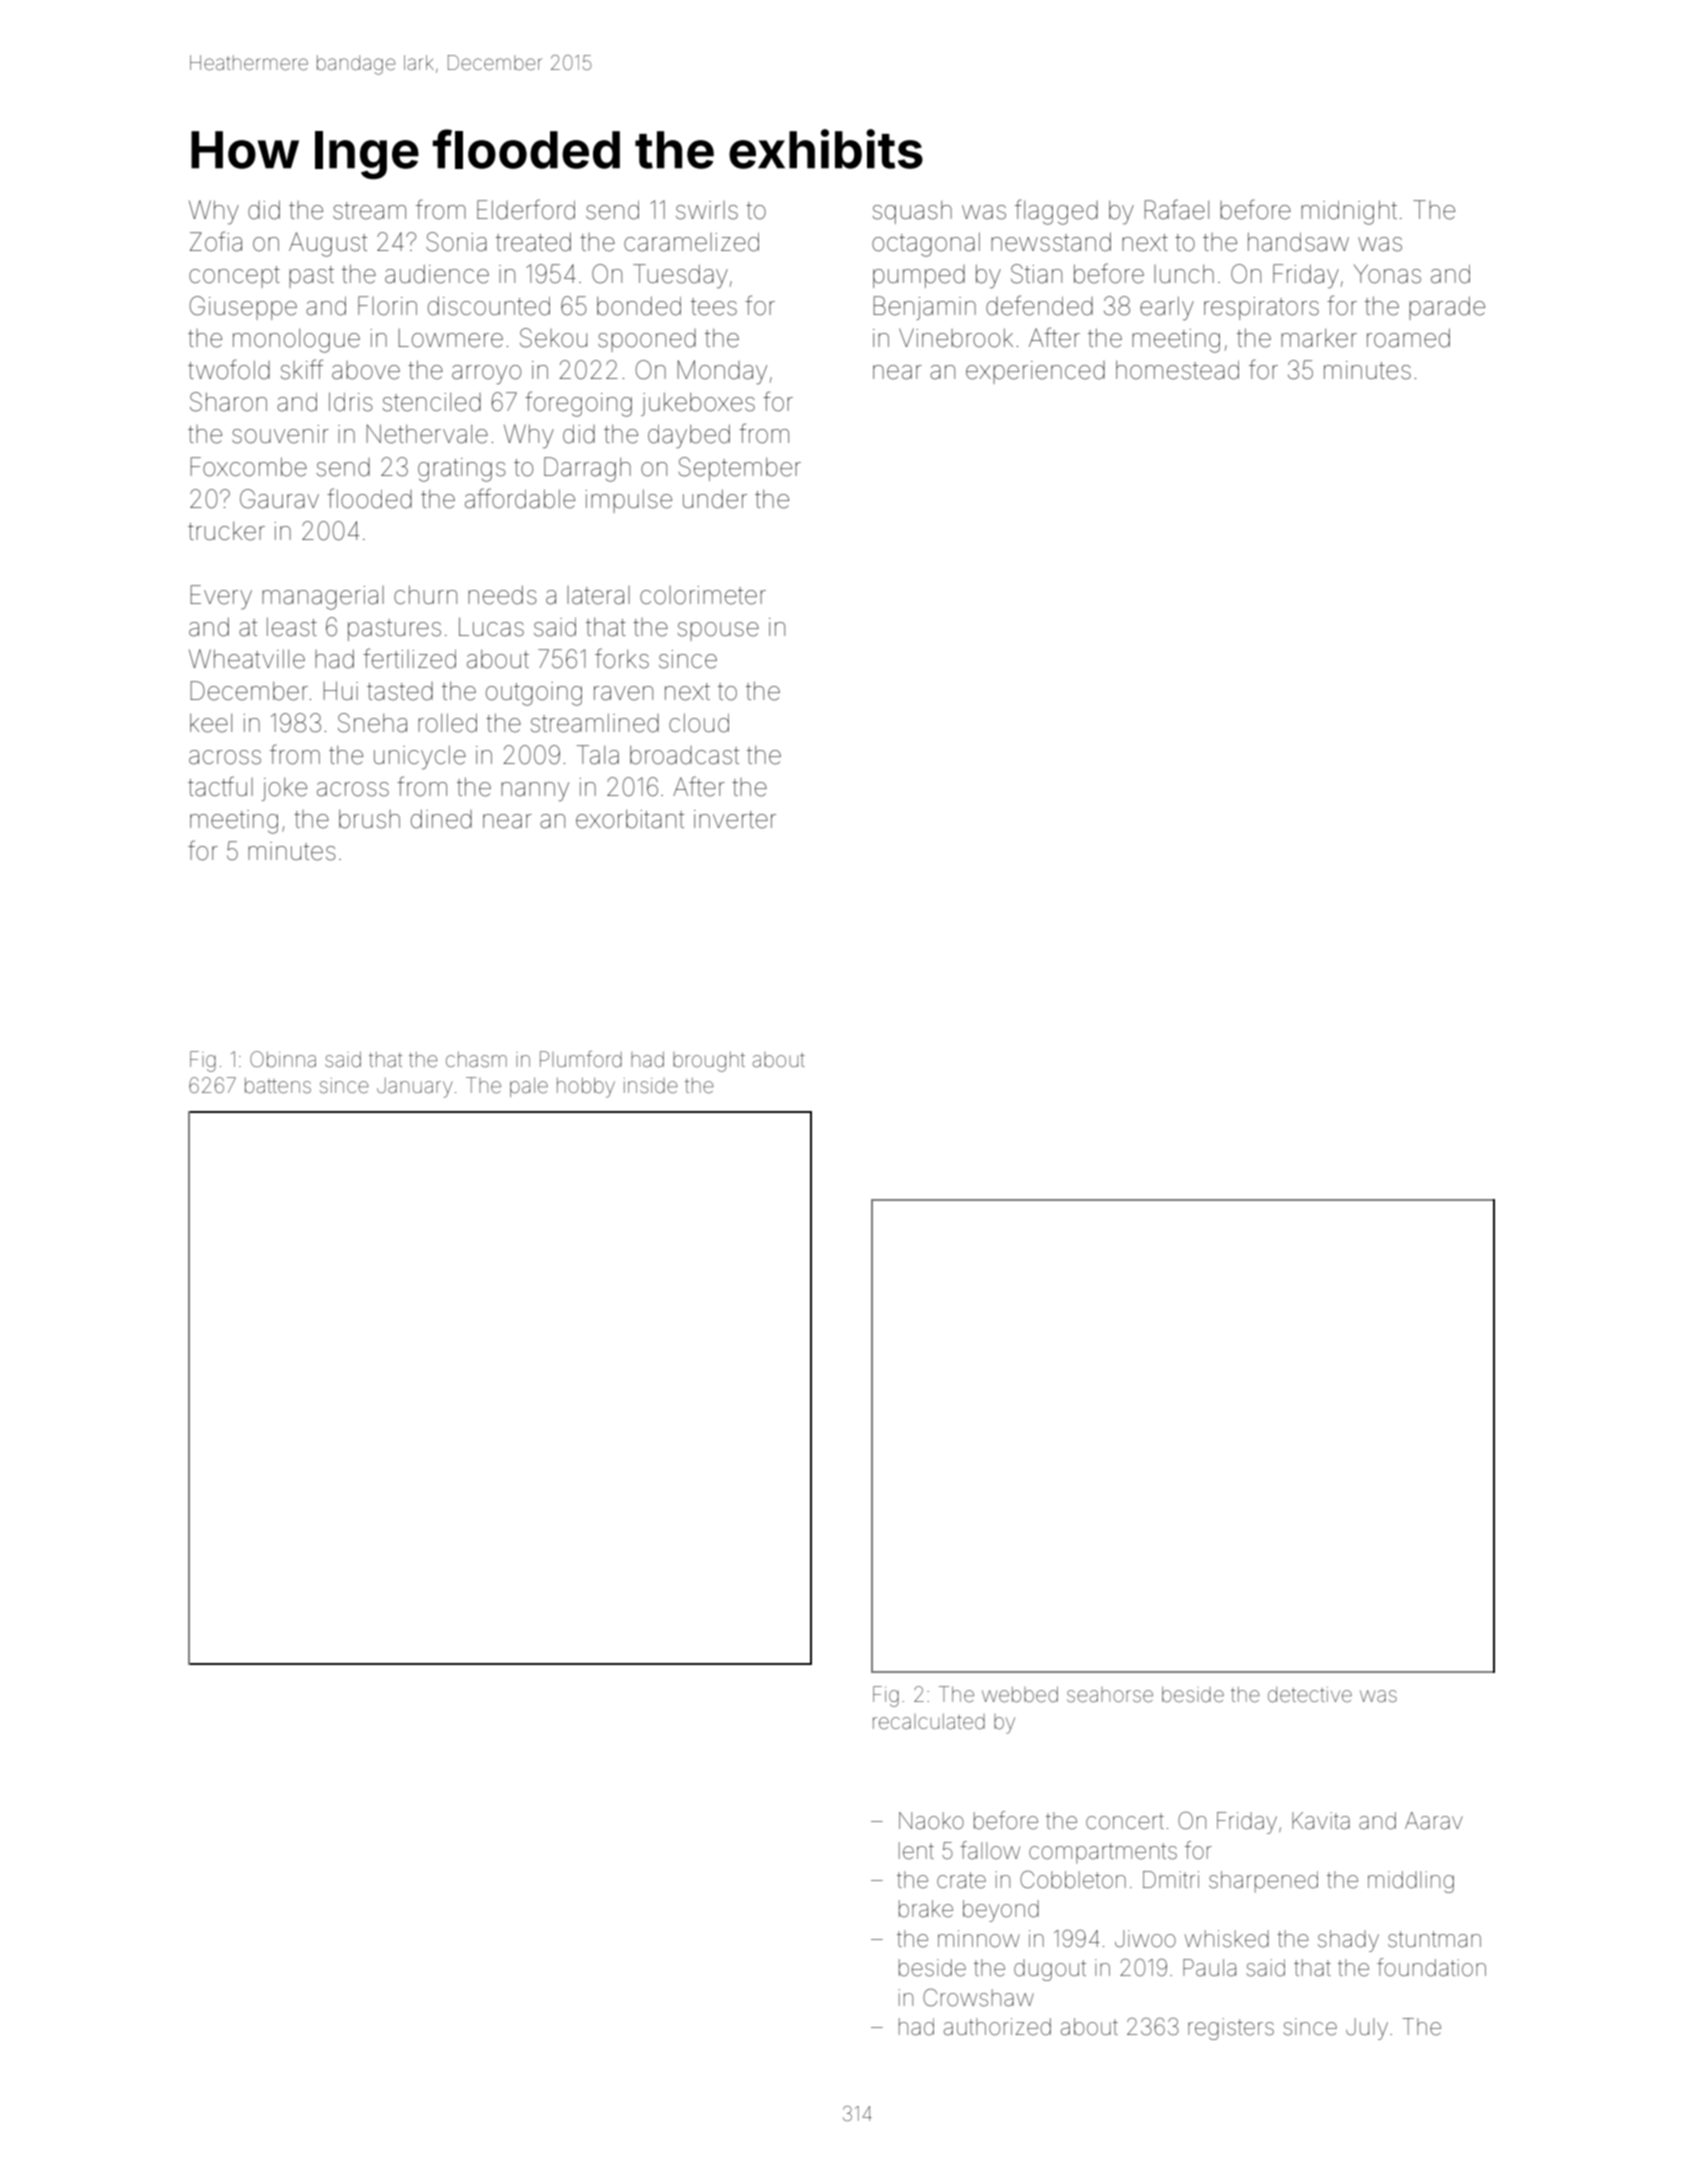  Describe the element at coordinates (535, 792) in the image. I see `nanny` at that location.
